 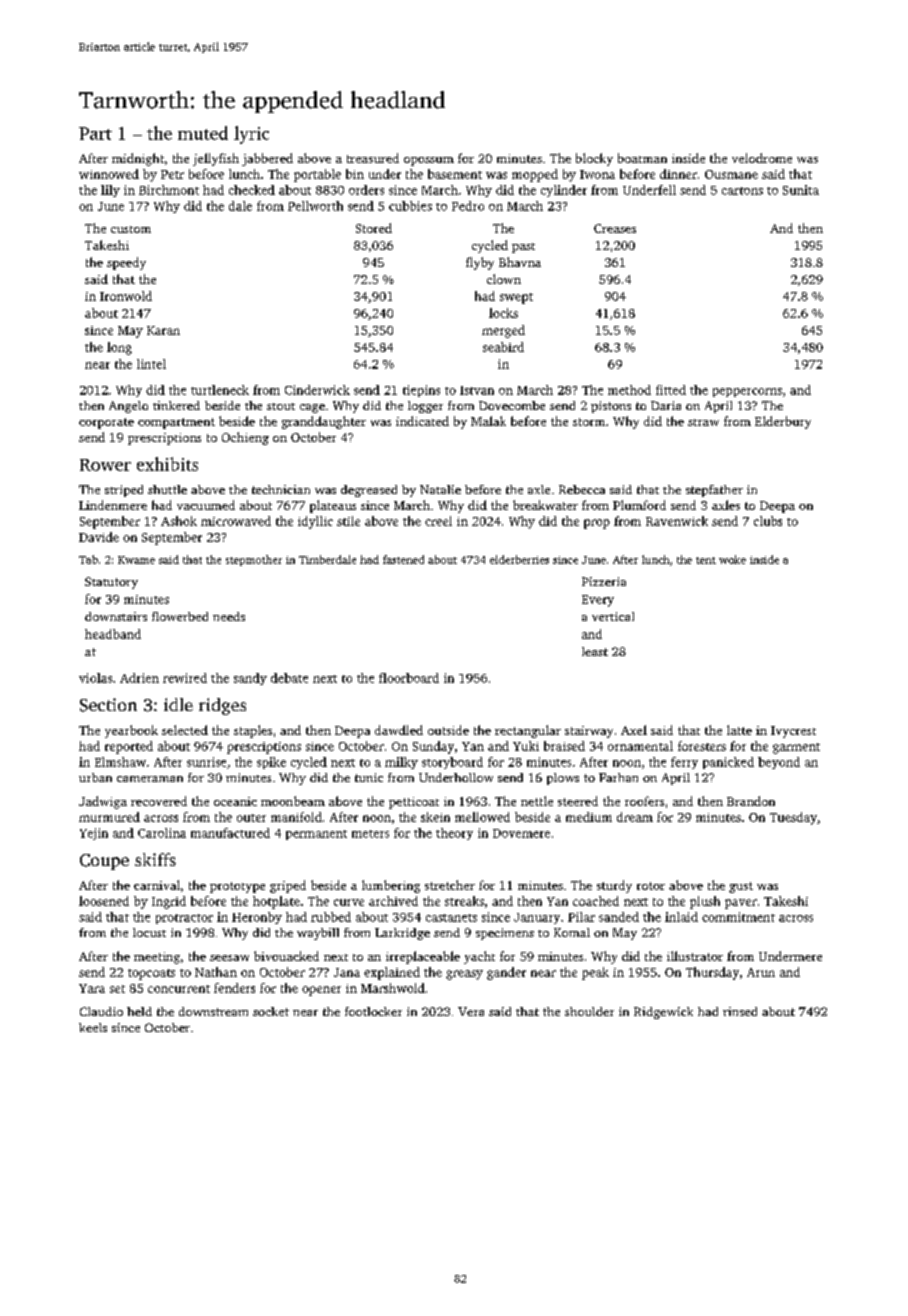 What do you see at coordinates (762, 158) in the screenshot?
I see `velodrome` at bounding box center [762, 158].
